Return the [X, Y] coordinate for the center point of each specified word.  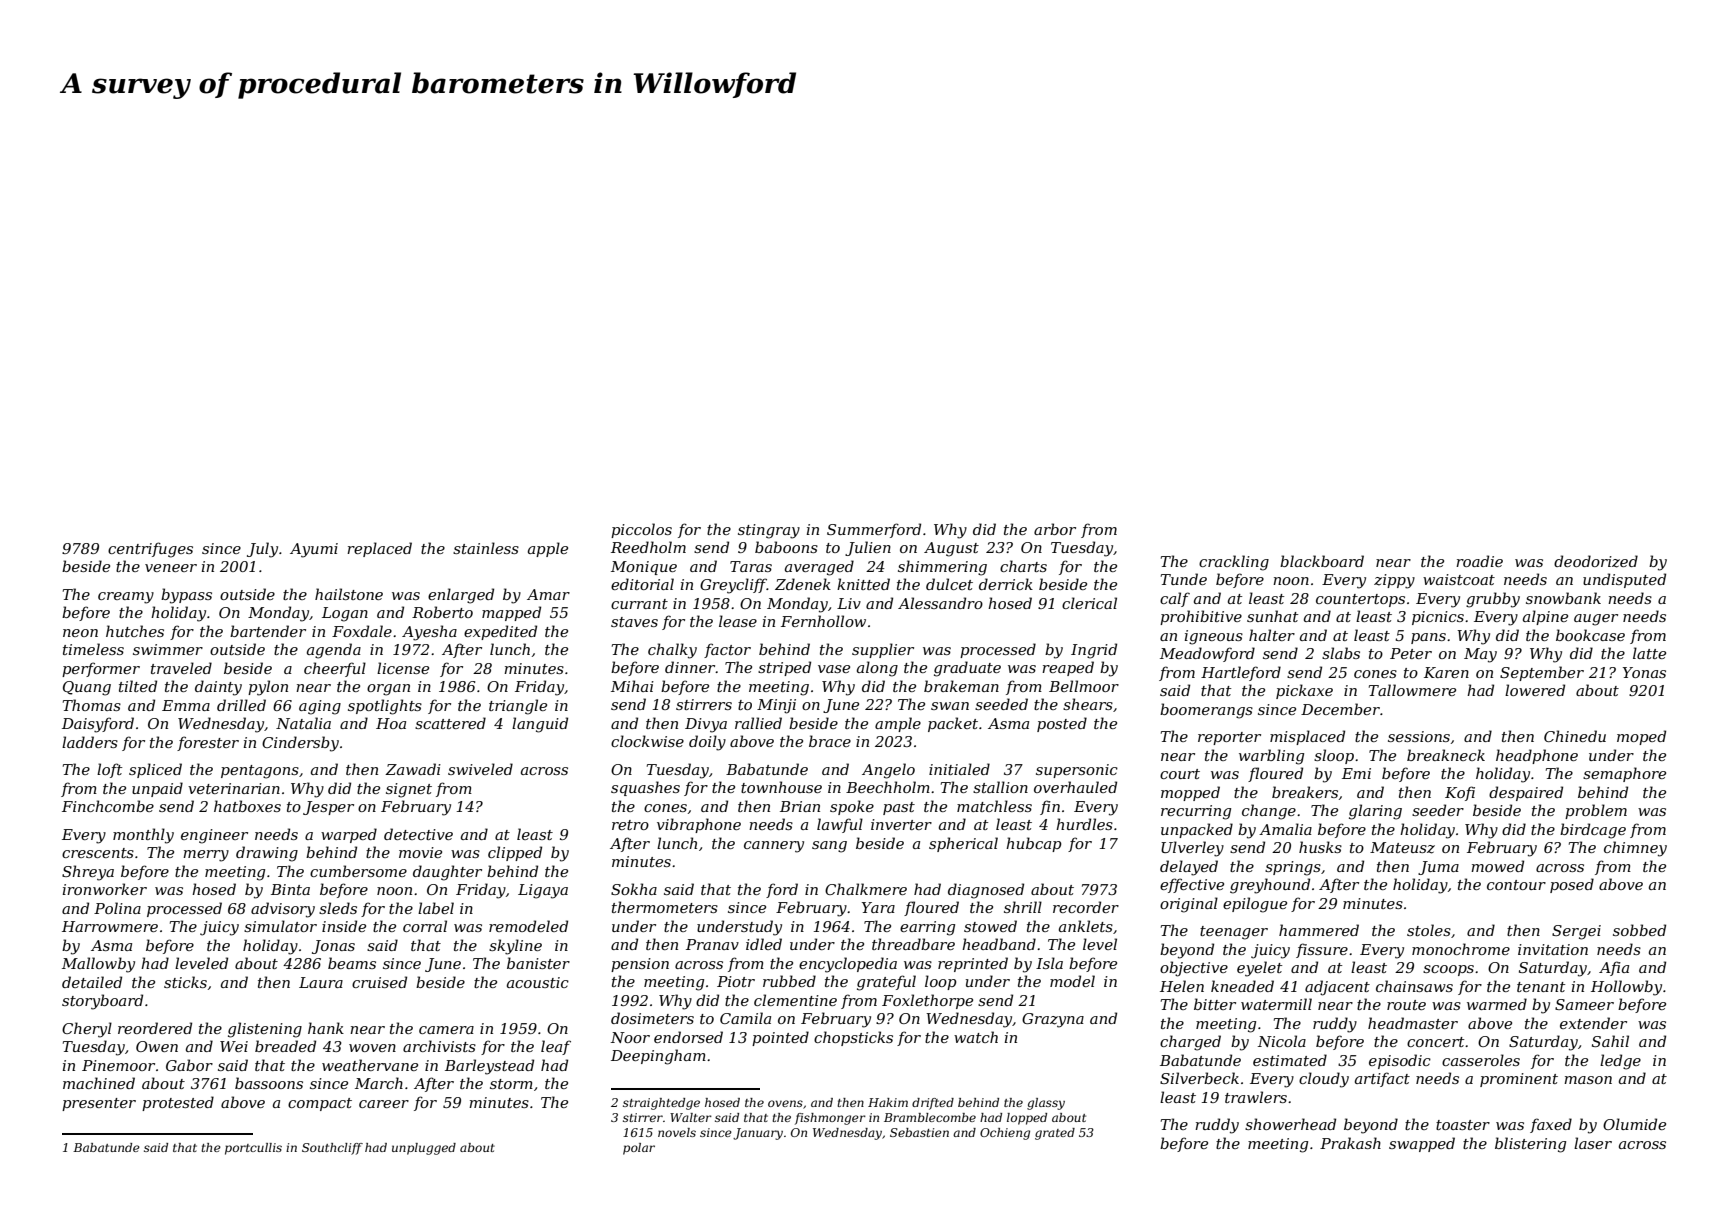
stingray [769, 531]
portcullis [253, 1149]
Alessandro [940, 603]
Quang [87, 688]
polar [639, 1149]
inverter [901, 824]
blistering [1530, 1145]
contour [1516, 885]
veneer [171, 568]
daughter [447, 873]
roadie [1479, 561]
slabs [1341, 653]
